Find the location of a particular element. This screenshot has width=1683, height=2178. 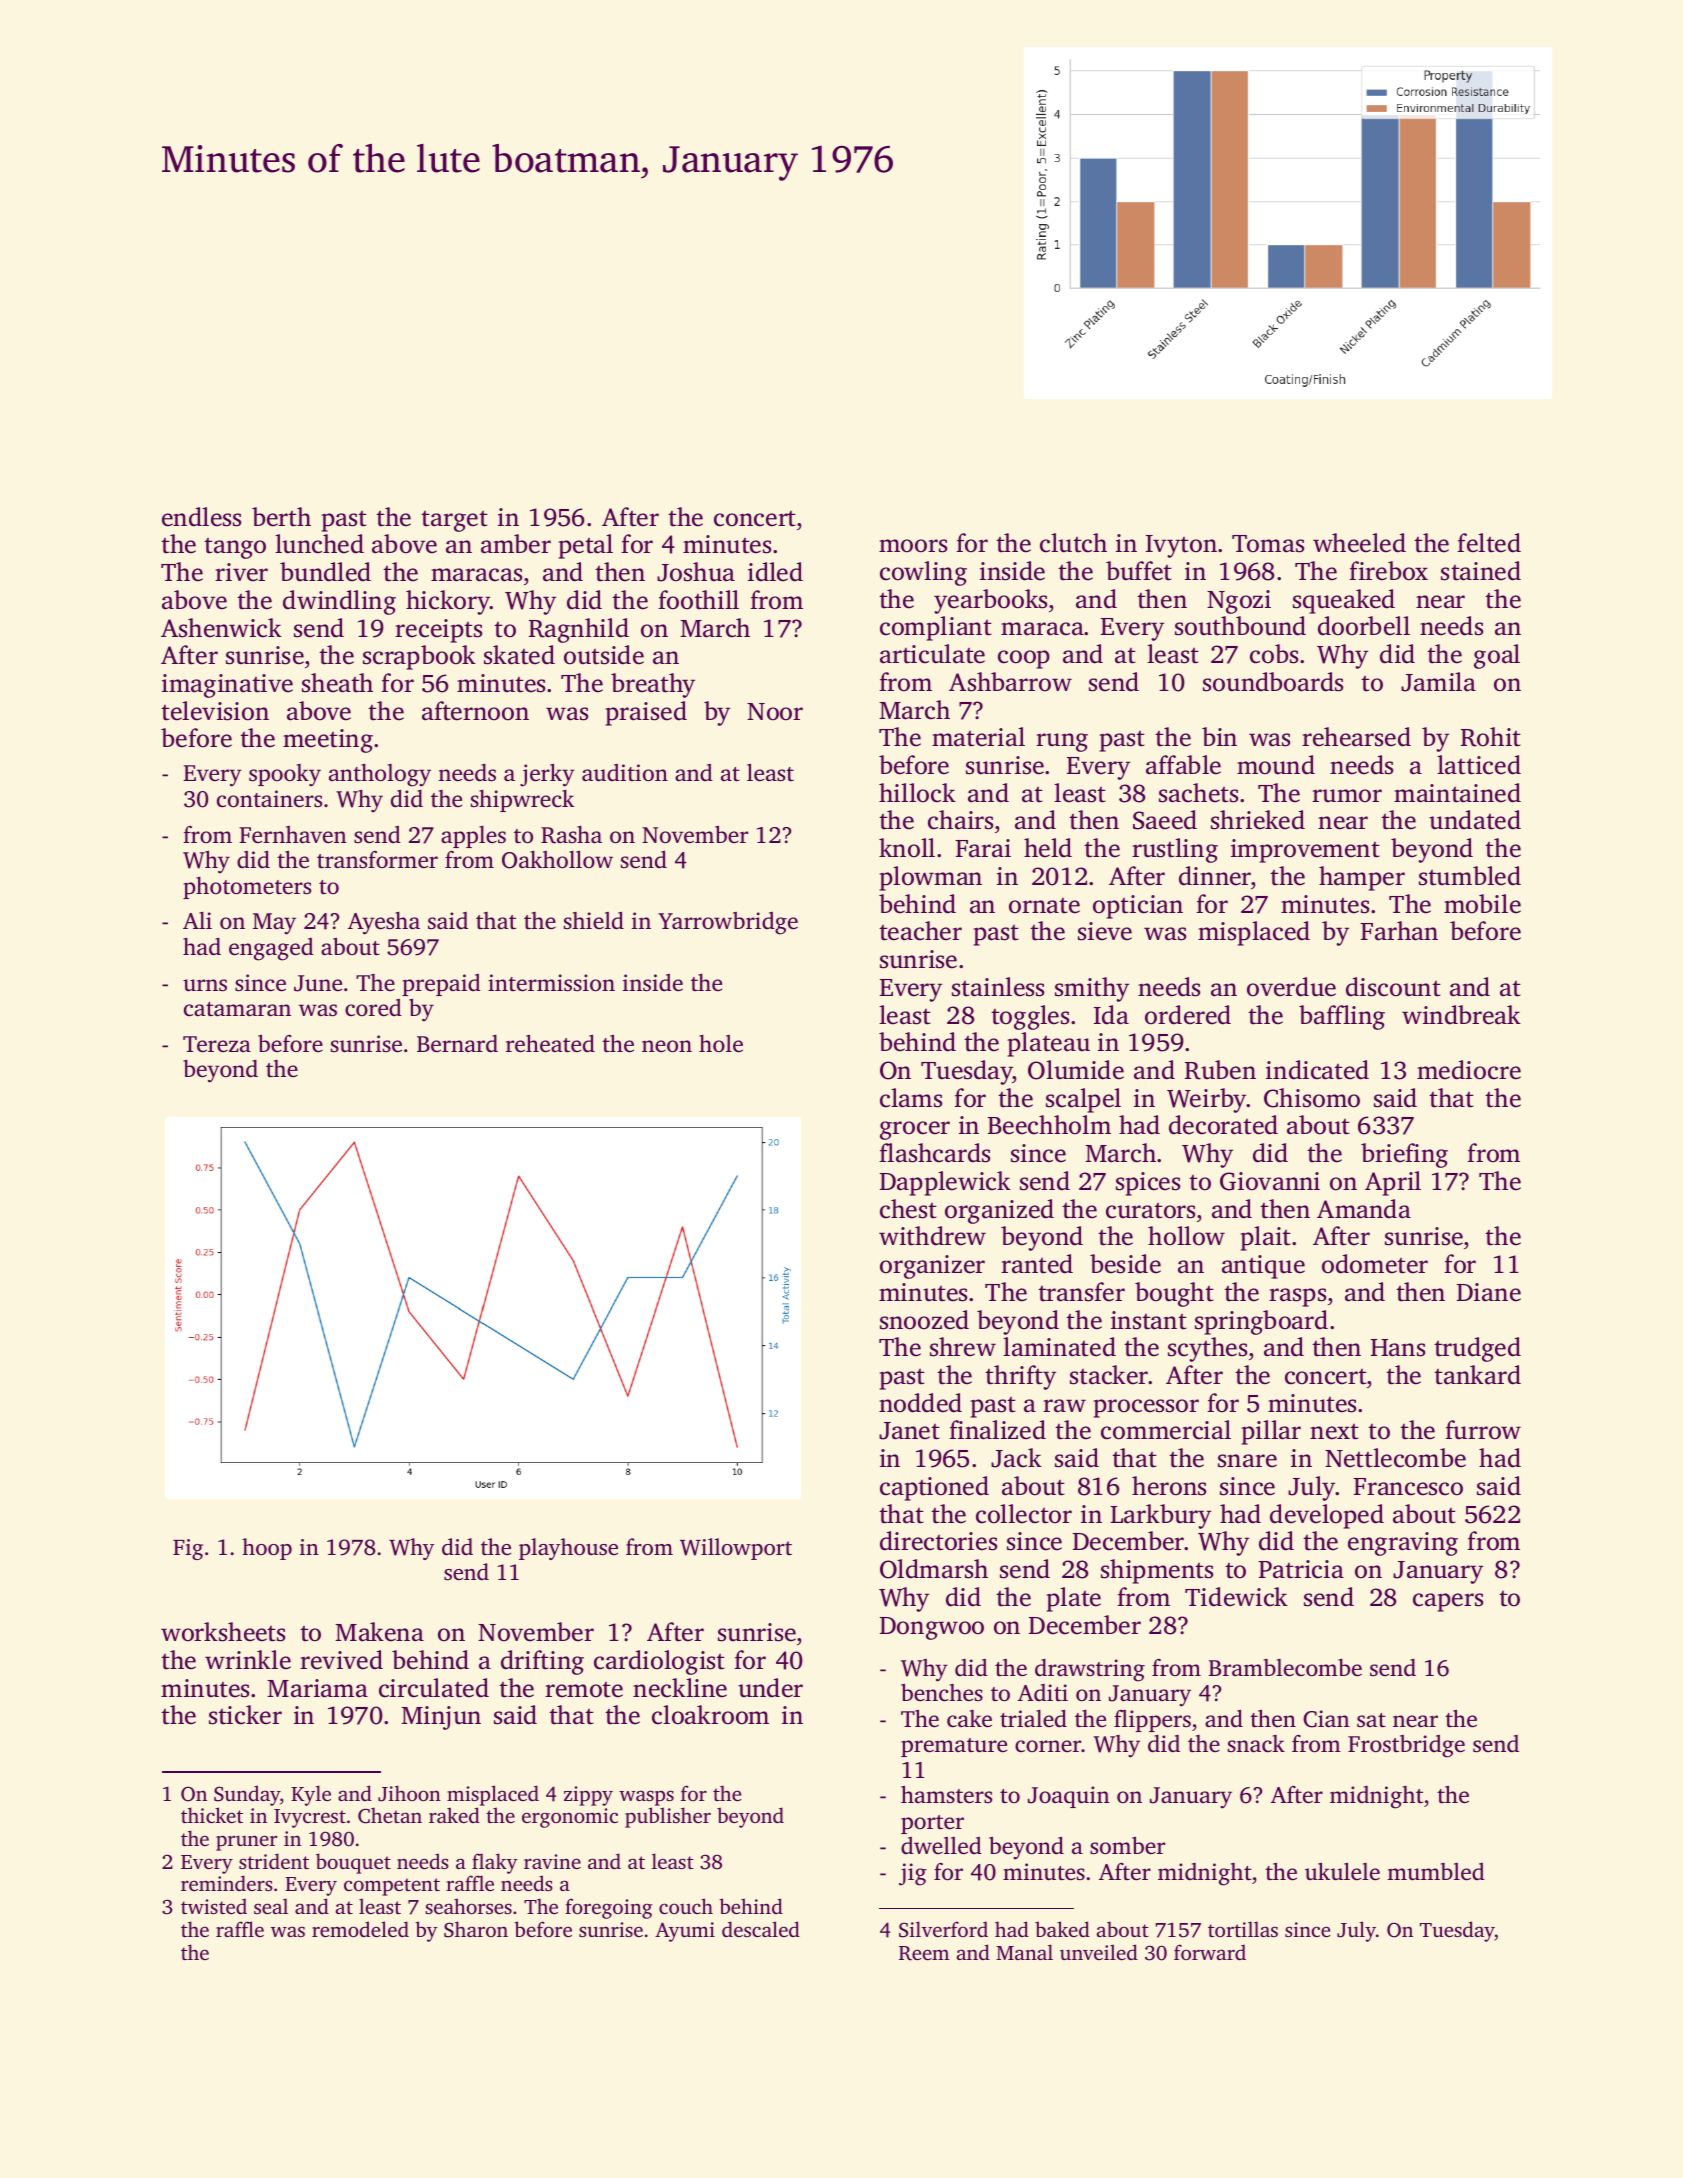

Tomas is located at coordinates (1268, 544).
